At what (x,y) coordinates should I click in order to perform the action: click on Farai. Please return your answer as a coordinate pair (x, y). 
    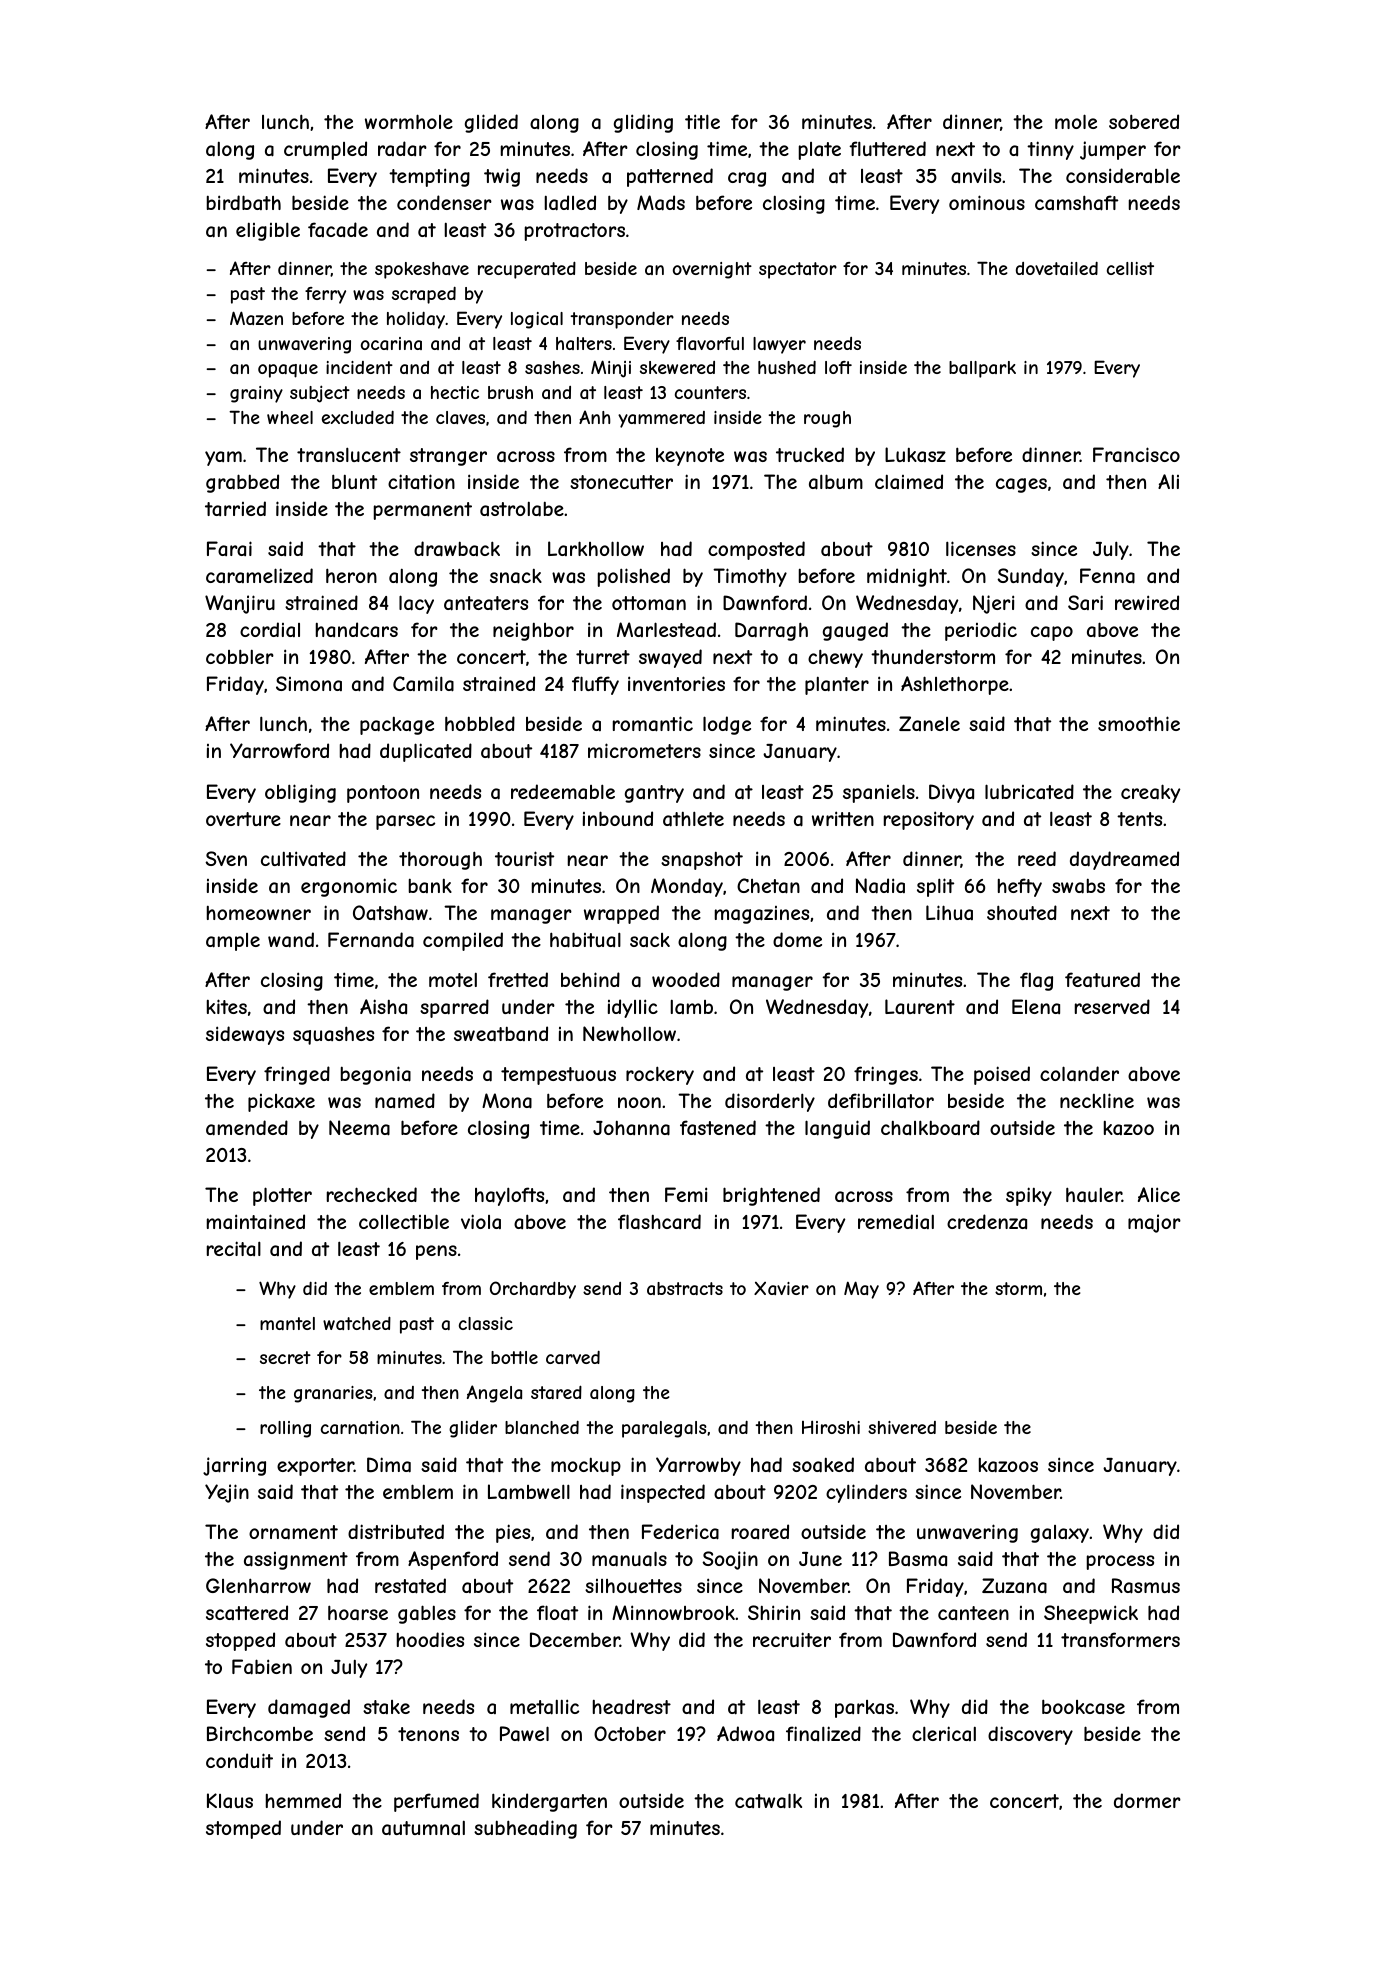
    Looking at the image, I should click on (229, 548).
